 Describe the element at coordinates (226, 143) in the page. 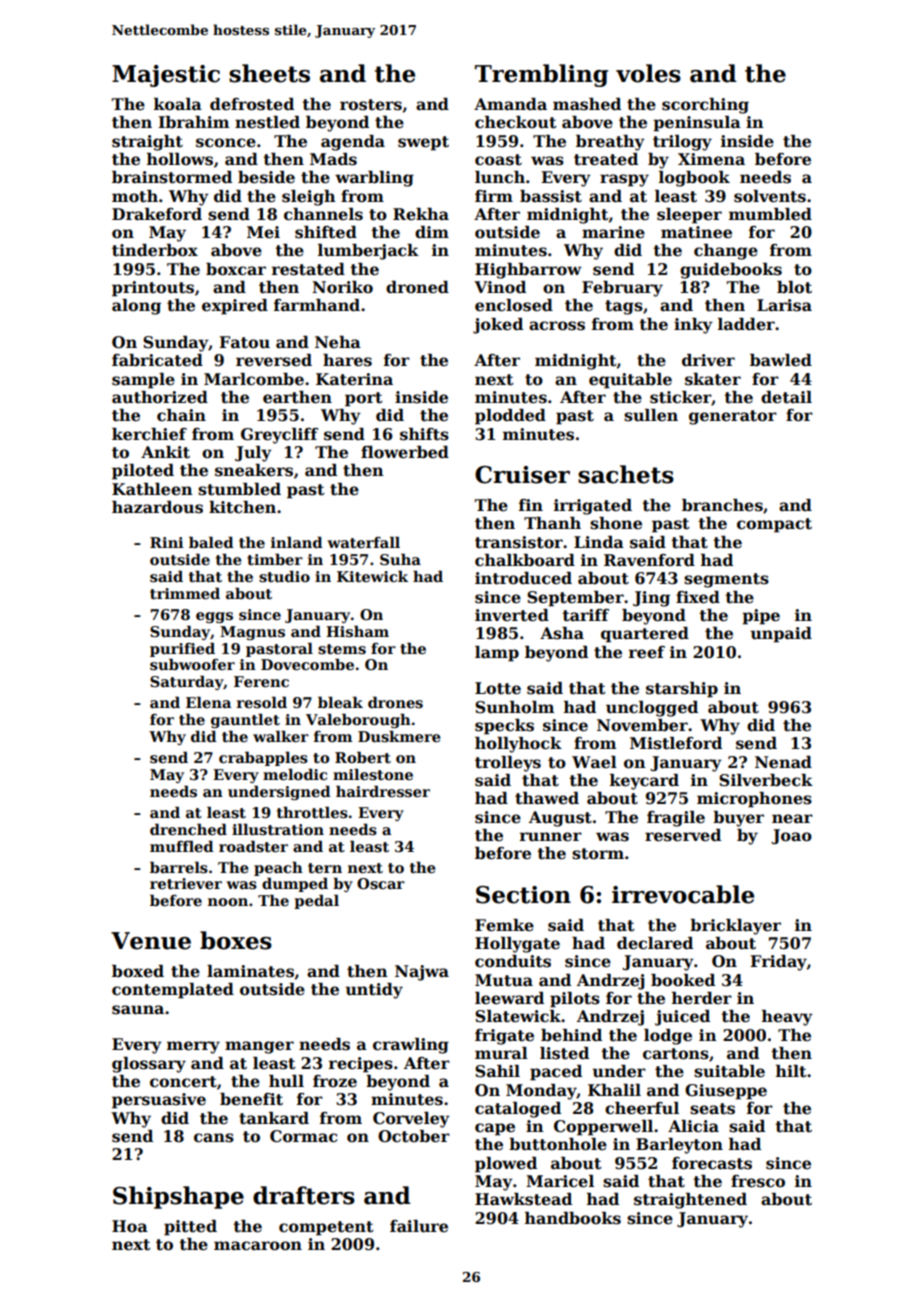

I see `sconce` at that location.
